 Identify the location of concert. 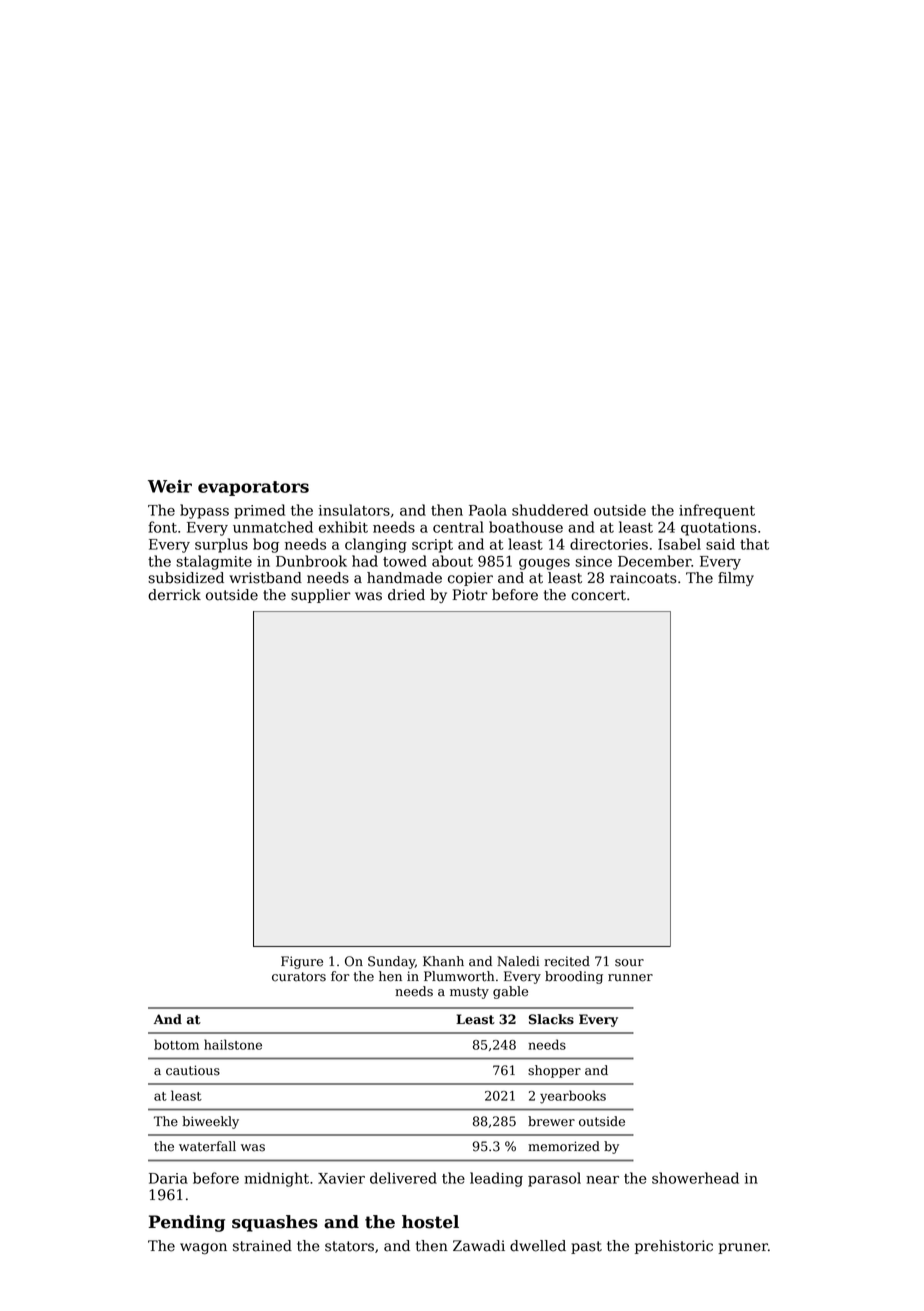
(598, 595).
